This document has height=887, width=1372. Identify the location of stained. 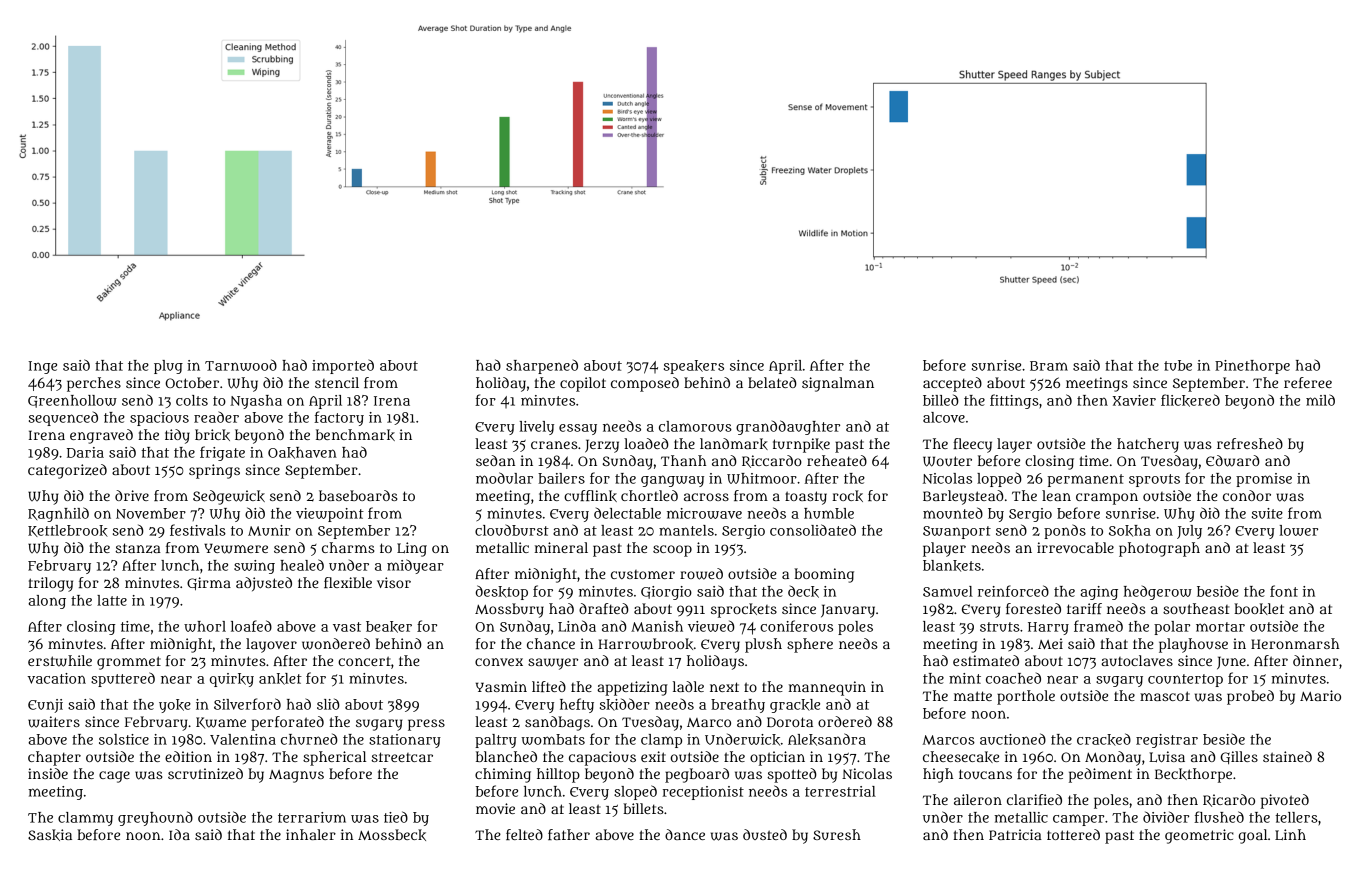
(1287, 756).
